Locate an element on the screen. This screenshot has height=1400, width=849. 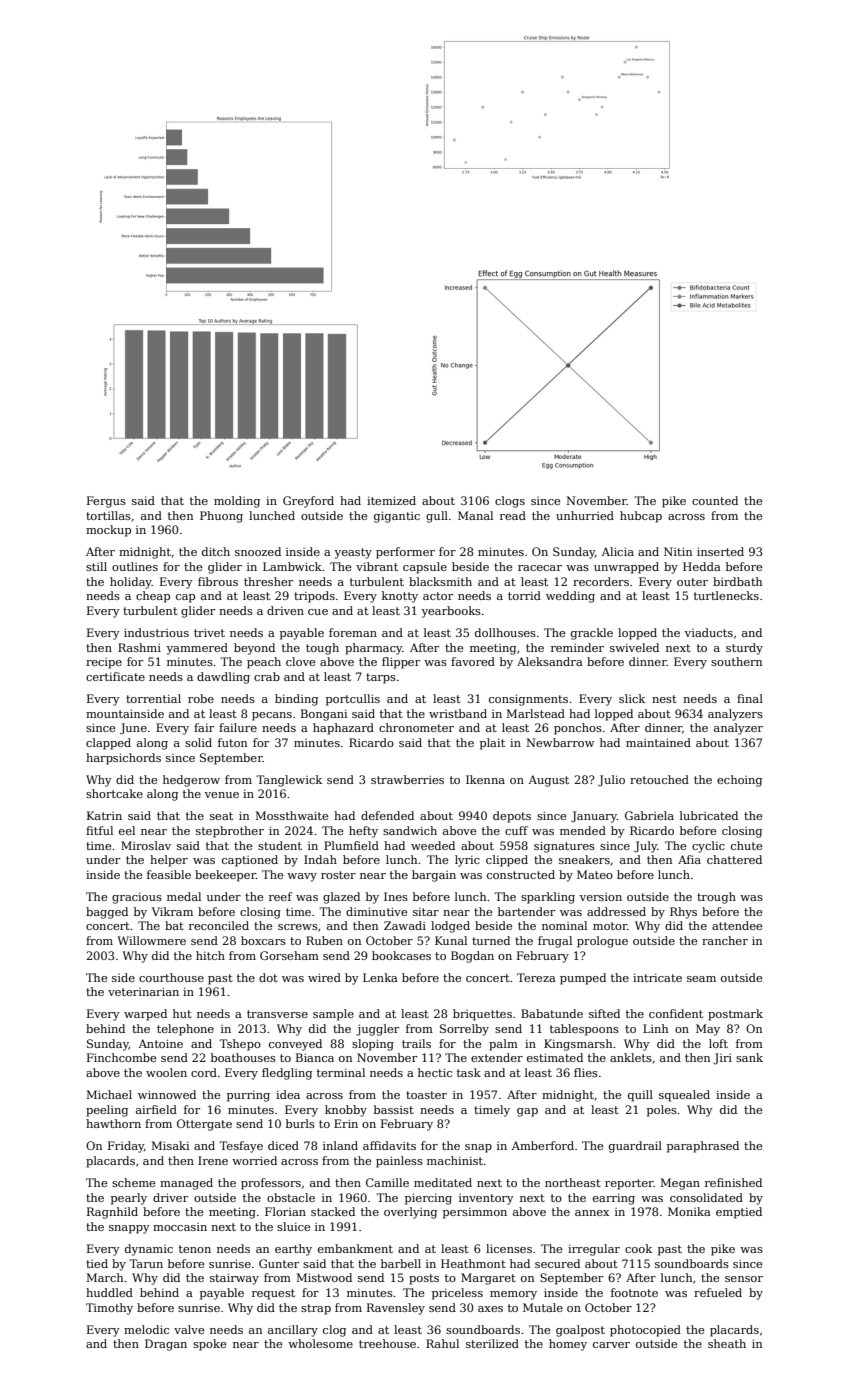
knobby is located at coordinates (346, 1111).
